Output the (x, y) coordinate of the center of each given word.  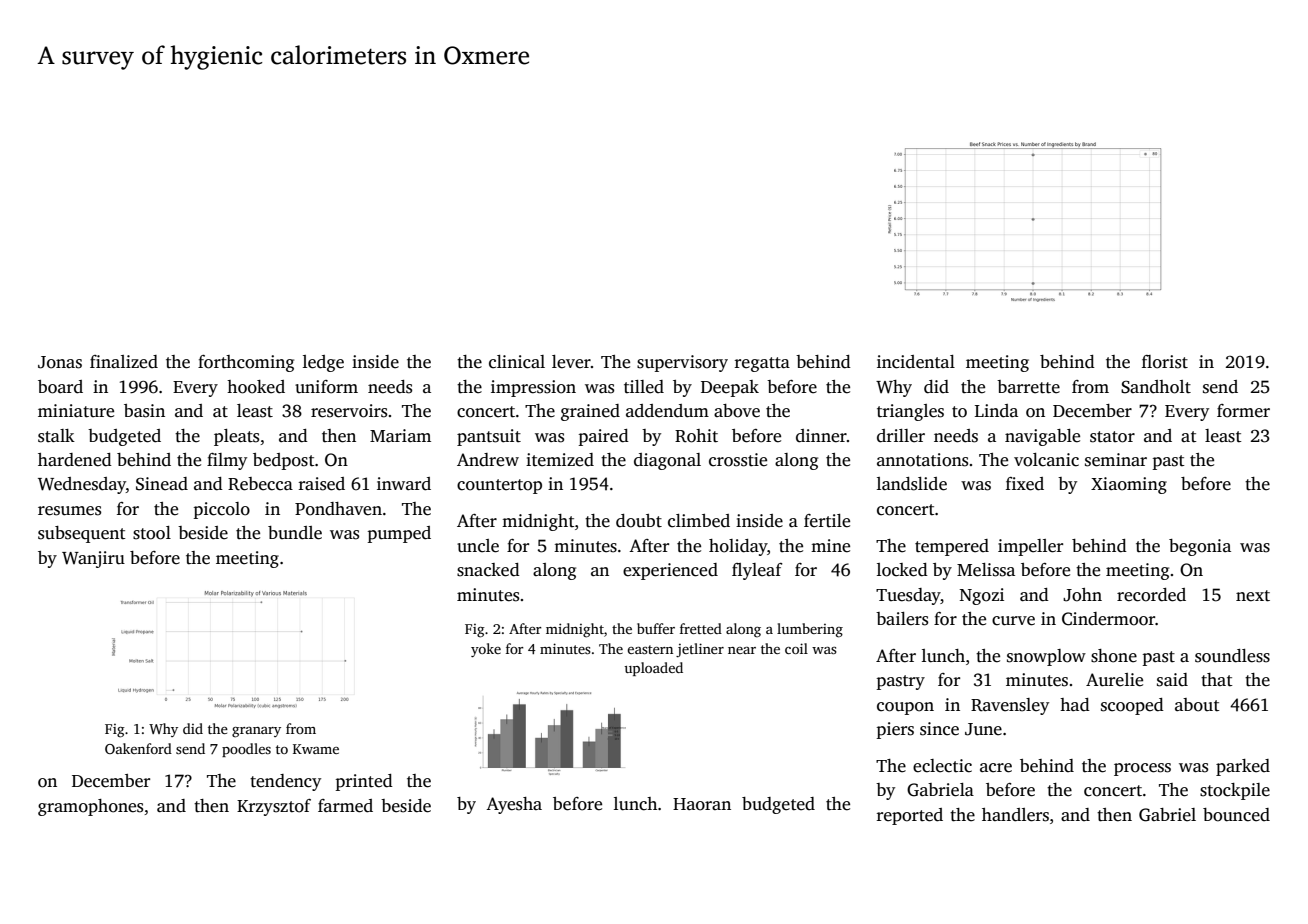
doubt (639, 521)
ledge (323, 363)
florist (1165, 362)
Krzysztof (274, 807)
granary (256, 732)
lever (571, 362)
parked (1243, 767)
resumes (69, 511)
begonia (1200, 547)
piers (895, 730)
